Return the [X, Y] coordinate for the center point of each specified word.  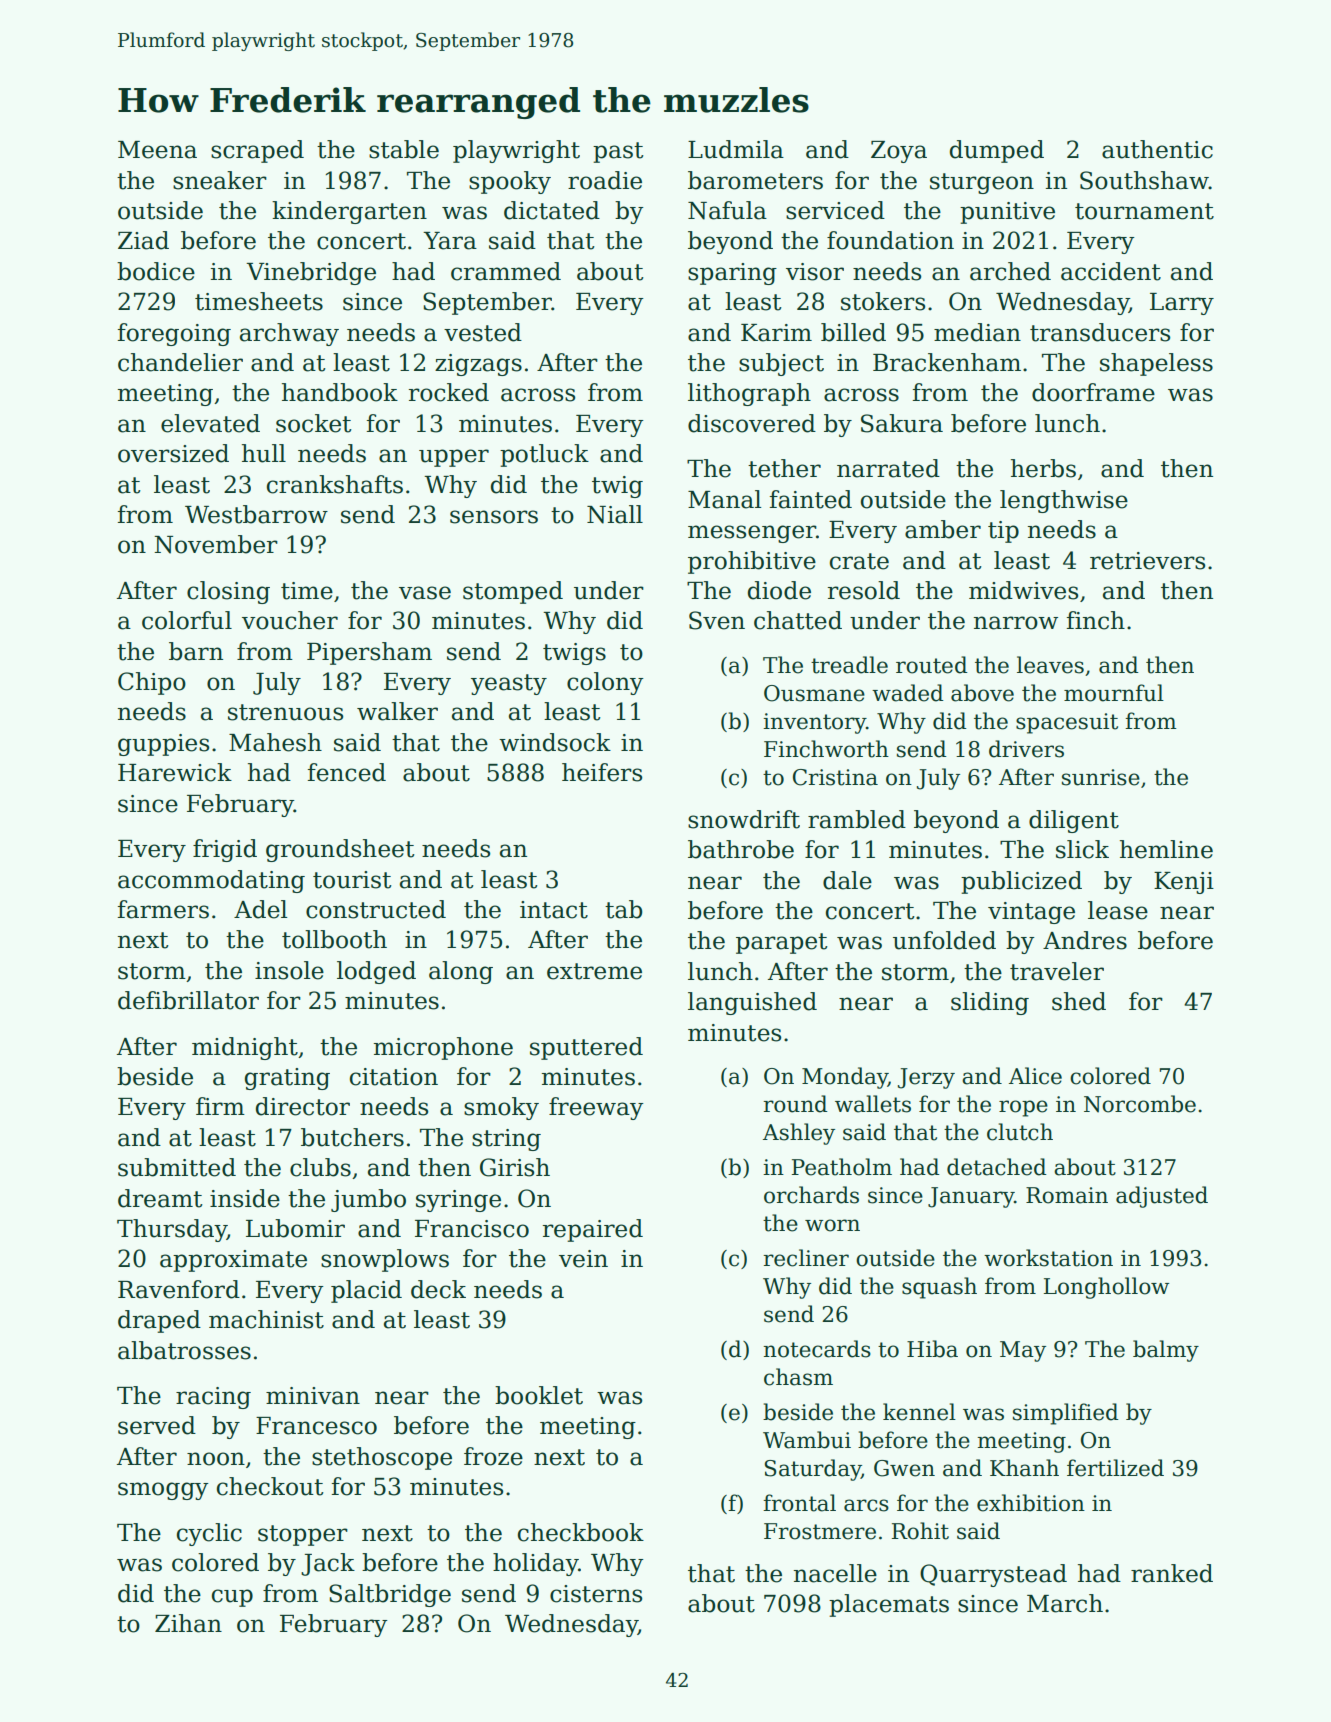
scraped [257, 151]
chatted [798, 620]
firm [220, 1106]
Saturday [813, 1470]
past [618, 152]
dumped [997, 151]
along [461, 972]
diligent [1074, 821]
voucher [290, 620]
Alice [1035, 1076]
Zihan [188, 1623]
